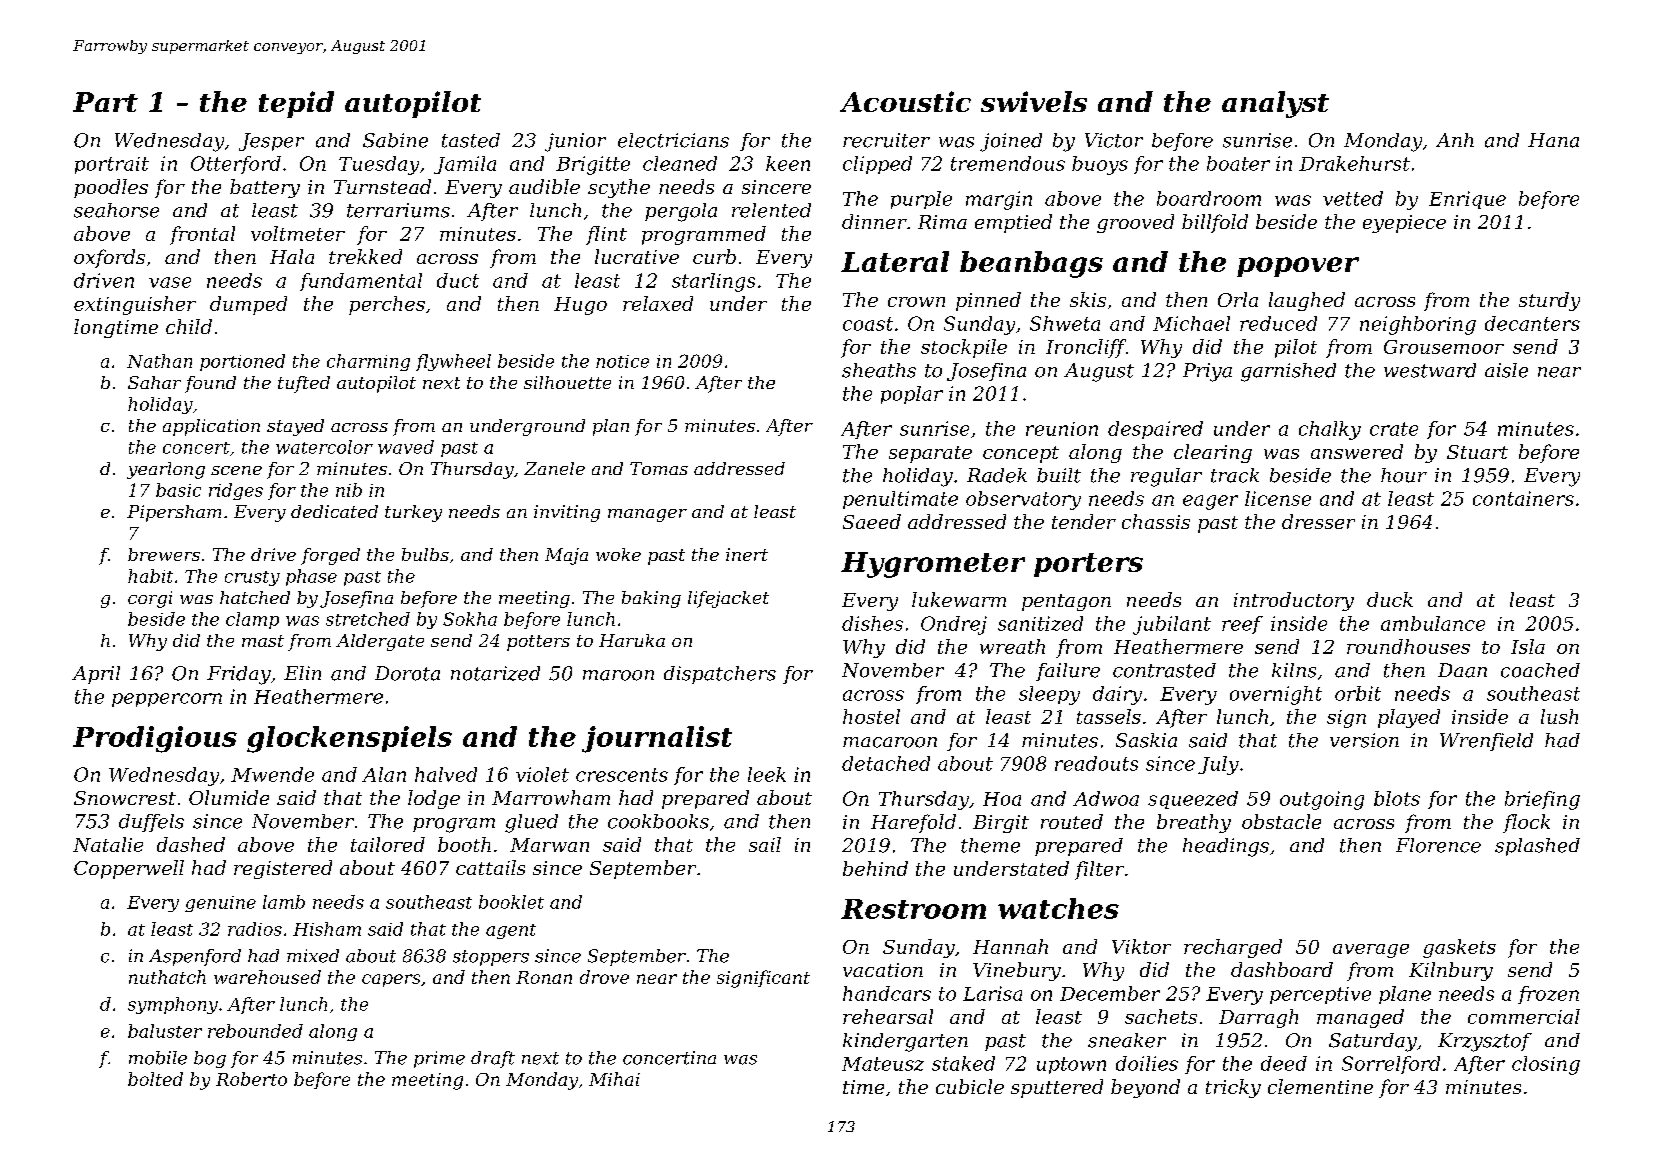  What do you see at coordinates (1233, 948) in the document?
I see `recharged` at bounding box center [1233, 948].
